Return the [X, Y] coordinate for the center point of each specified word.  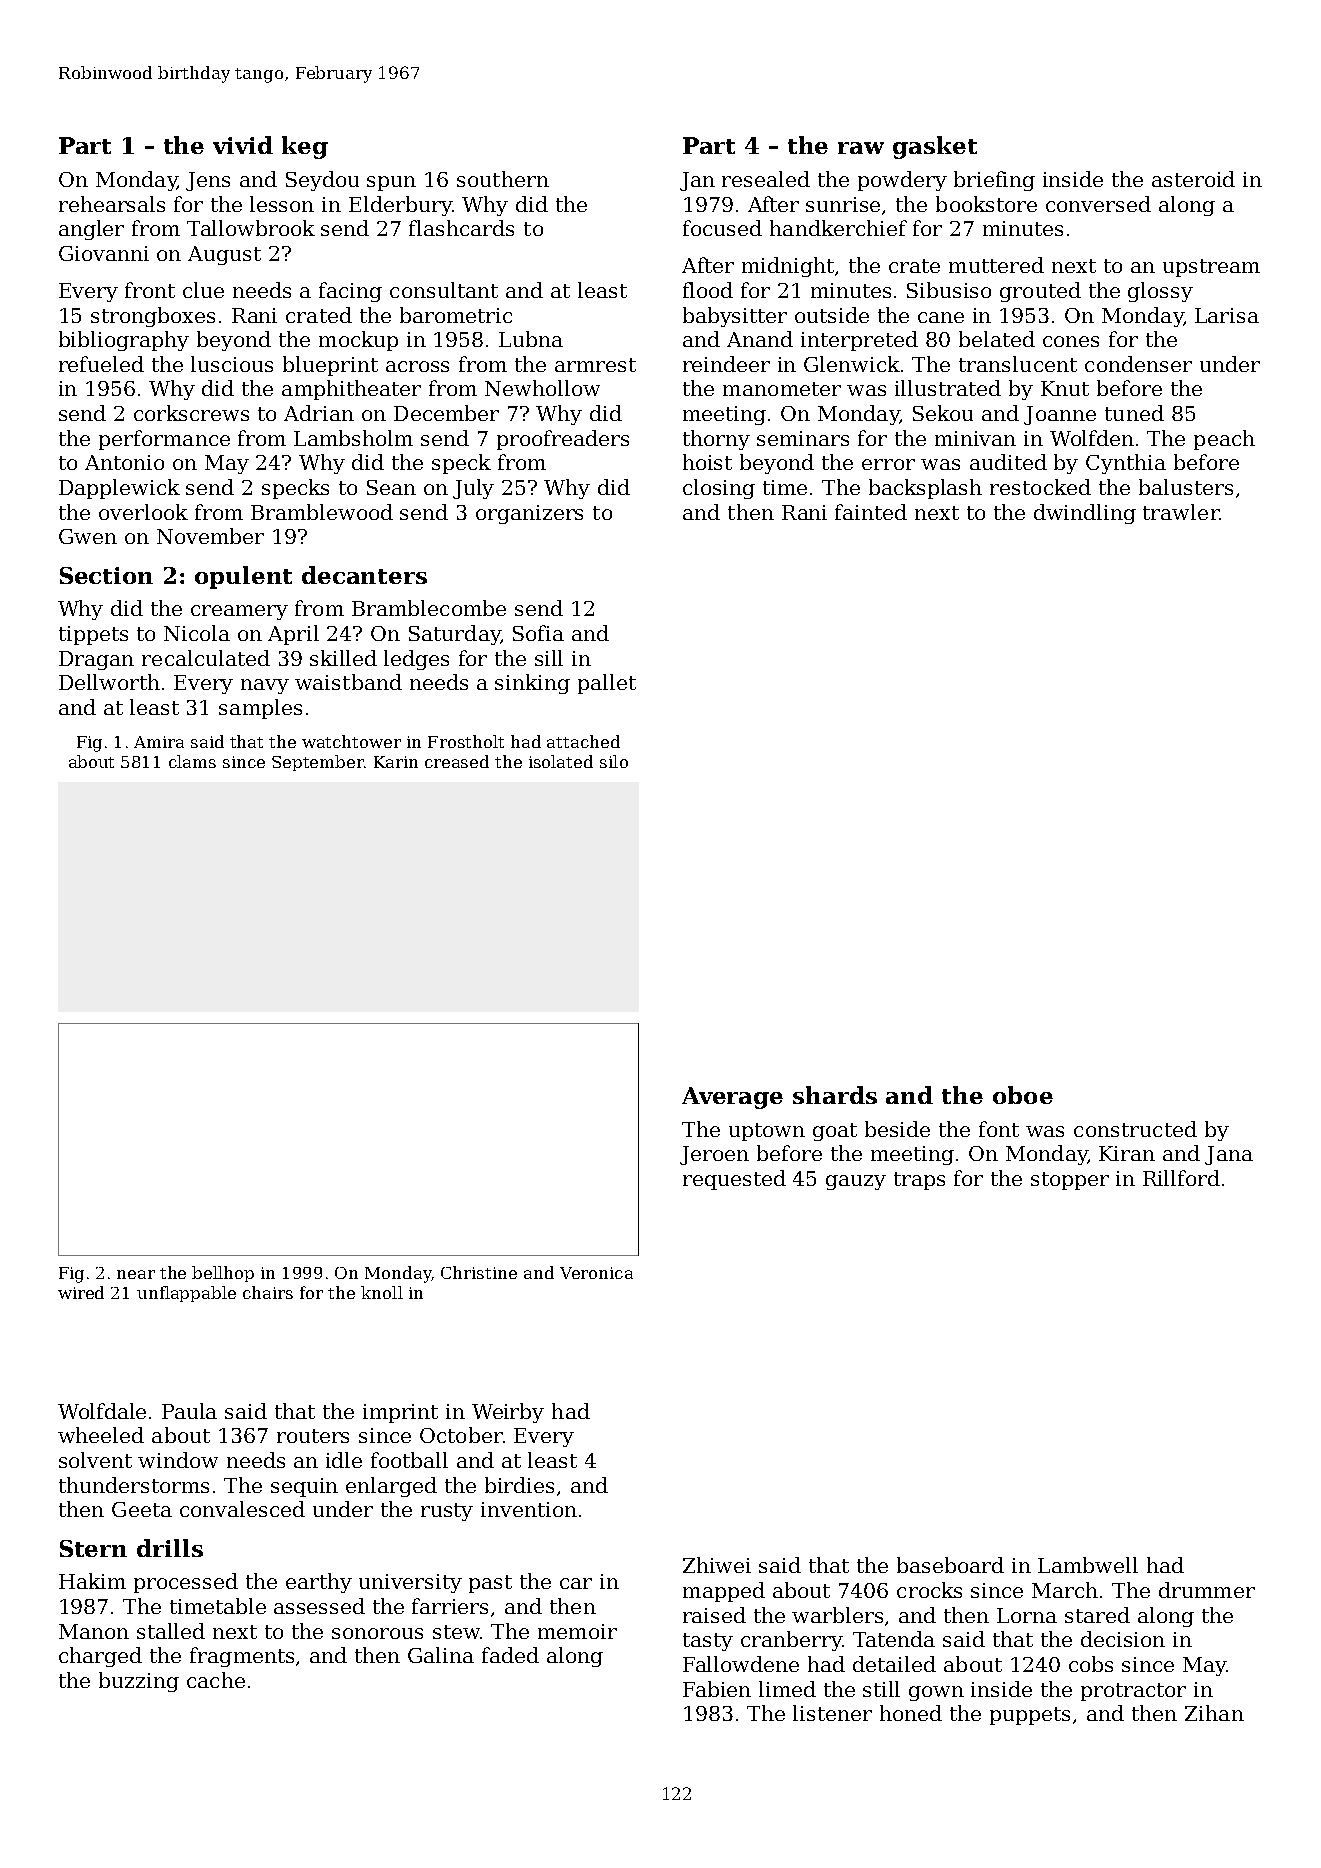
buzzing [139, 1682]
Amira [159, 742]
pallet [607, 684]
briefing [994, 181]
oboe [1023, 1095]
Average [732, 1098]
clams [192, 761]
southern [503, 179]
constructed [1135, 1129]
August [224, 255]
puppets [1030, 1716]
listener [832, 1713]
